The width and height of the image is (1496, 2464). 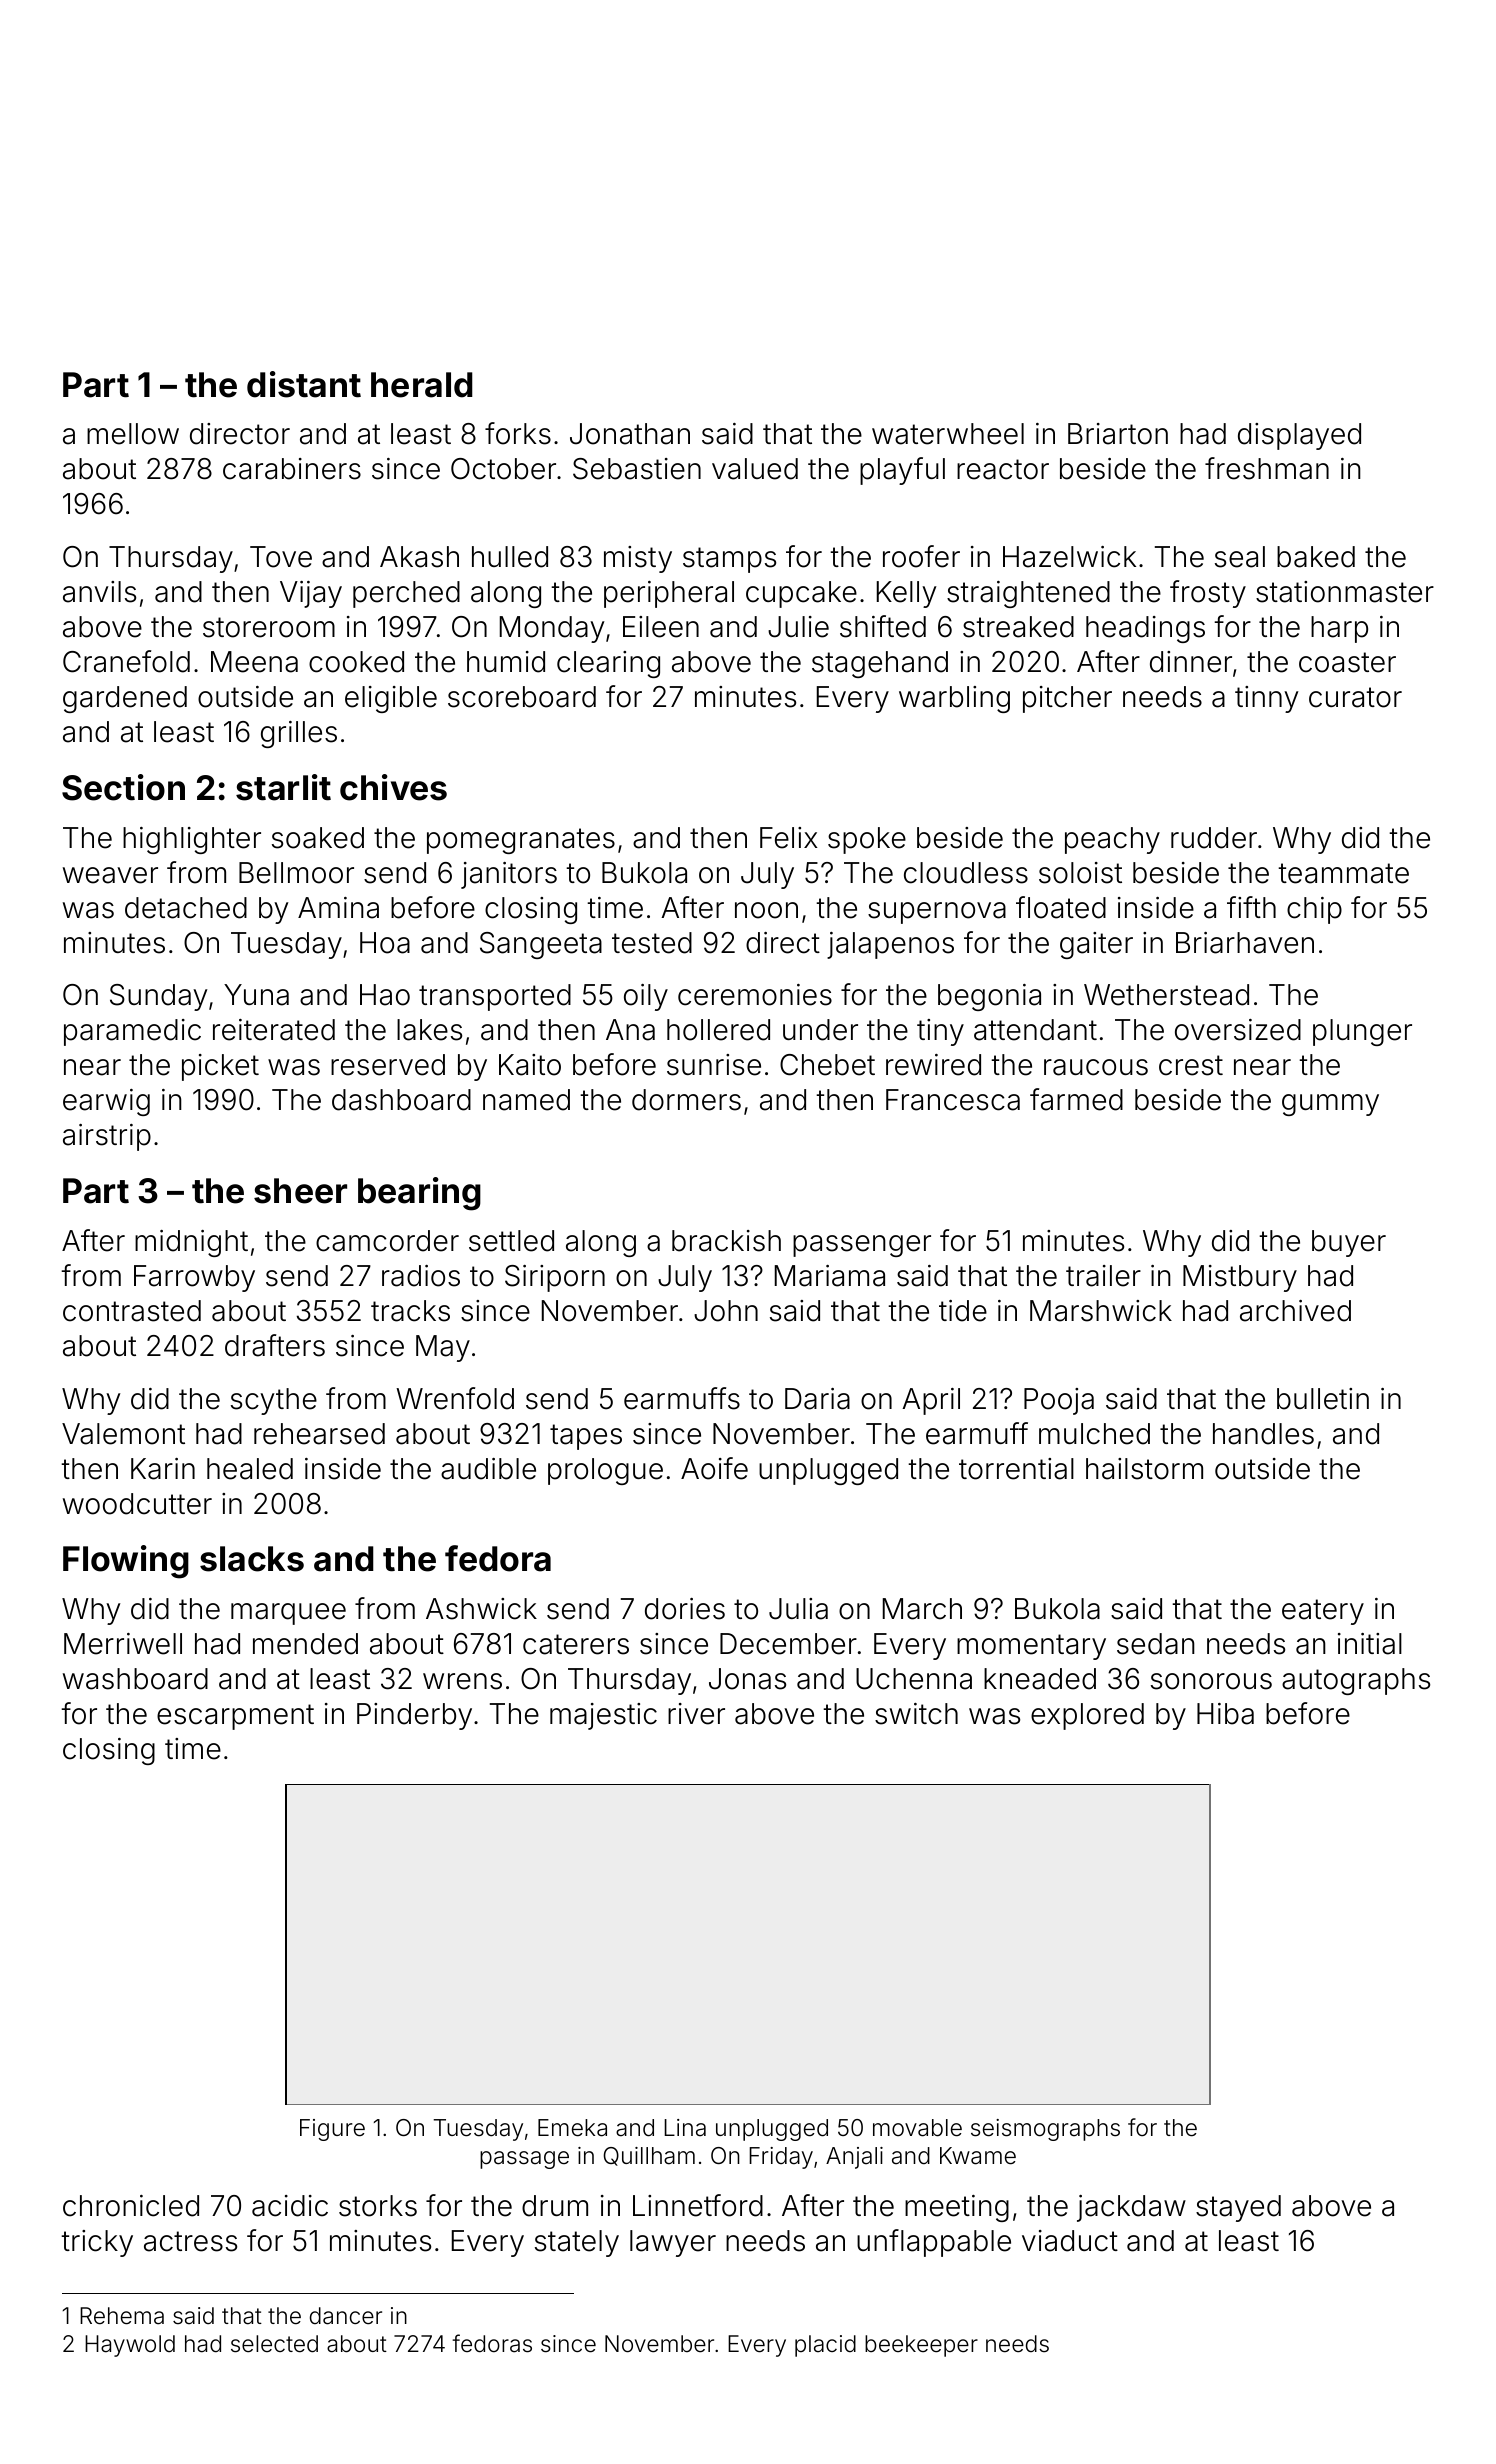 What do you see at coordinates (1156, 1644) in the image?
I see `sedan` at bounding box center [1156, 1644].
